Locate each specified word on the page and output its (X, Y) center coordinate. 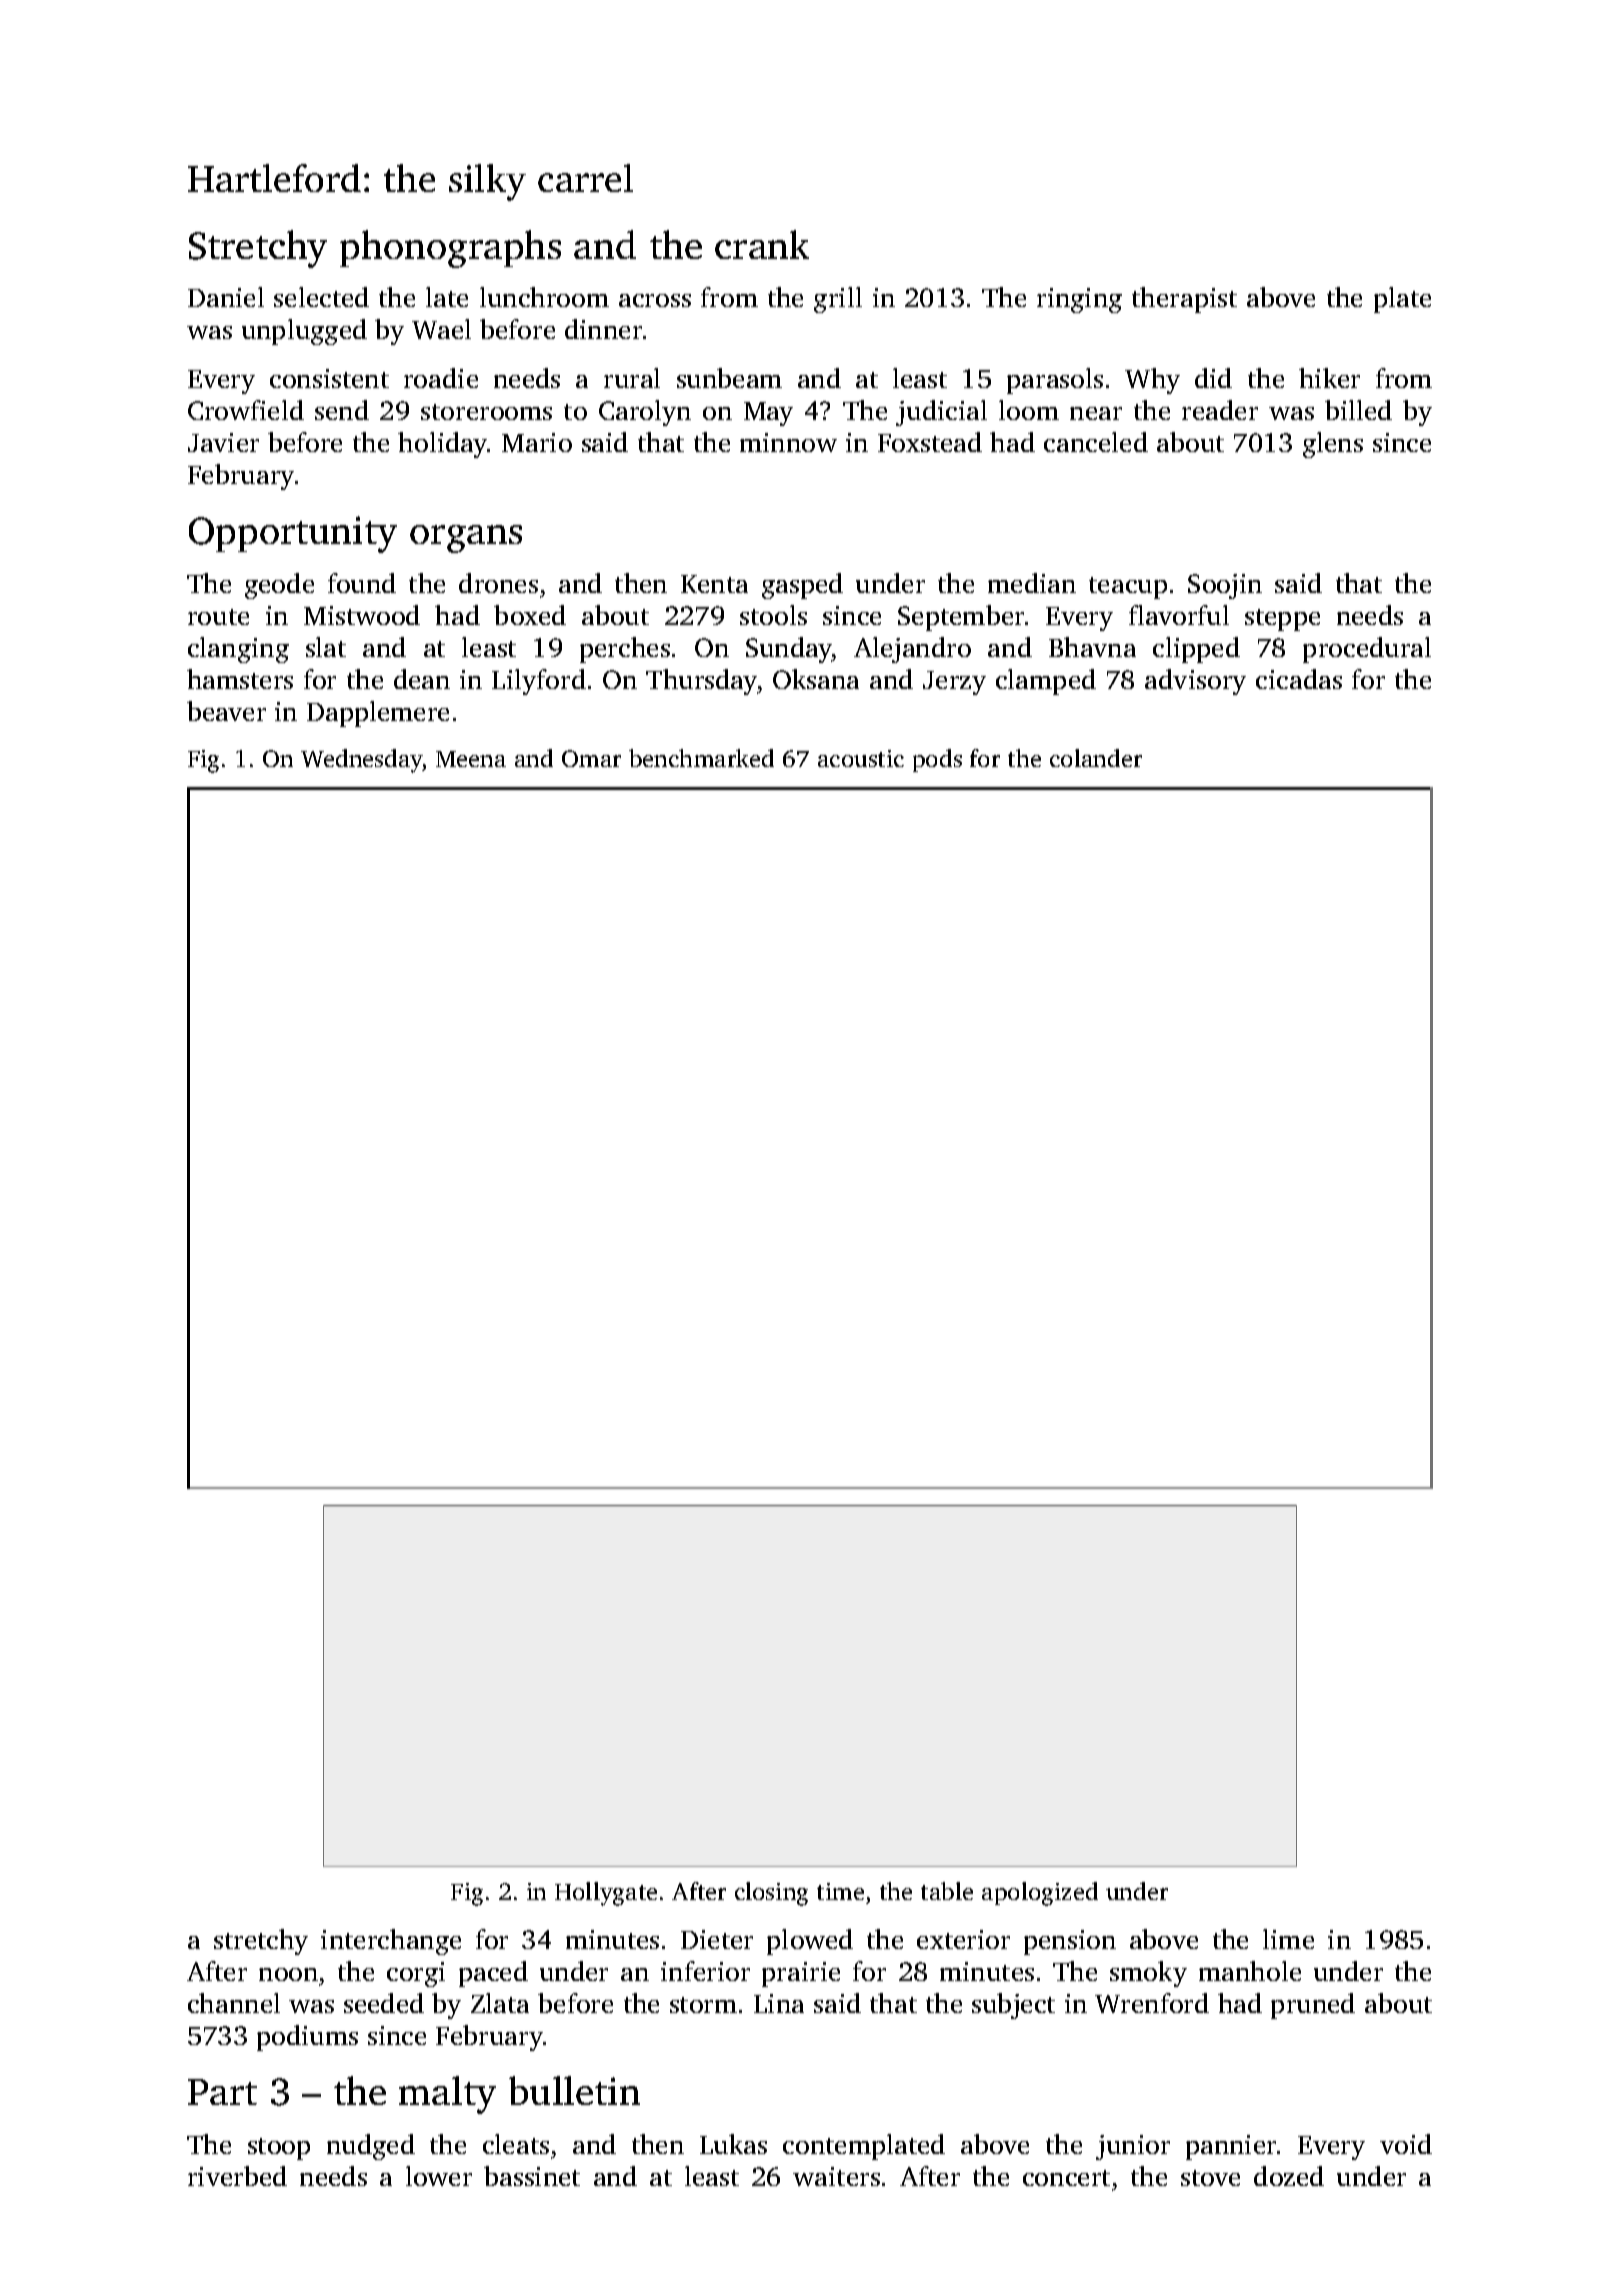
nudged (371, 2147)
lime (1288, 1939)
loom (1029, 410)
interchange (391, 1942)
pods (937, 760)
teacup (1128, 588)
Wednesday (361, 761)
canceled (1096, 442)
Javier (223, 442)
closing (771, 1894)
